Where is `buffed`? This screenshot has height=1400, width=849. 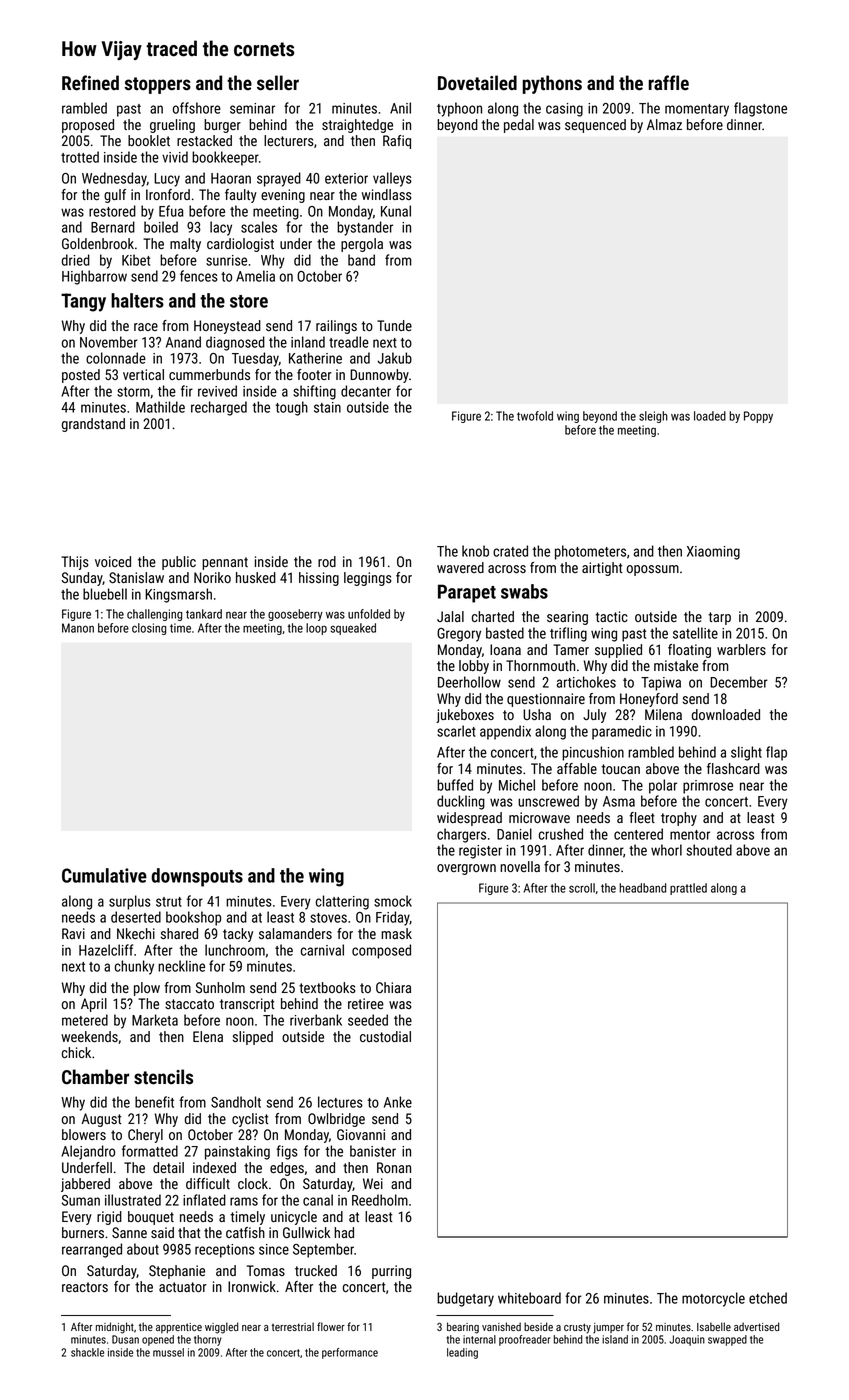 buffed is located at coordinates (455, 785).
